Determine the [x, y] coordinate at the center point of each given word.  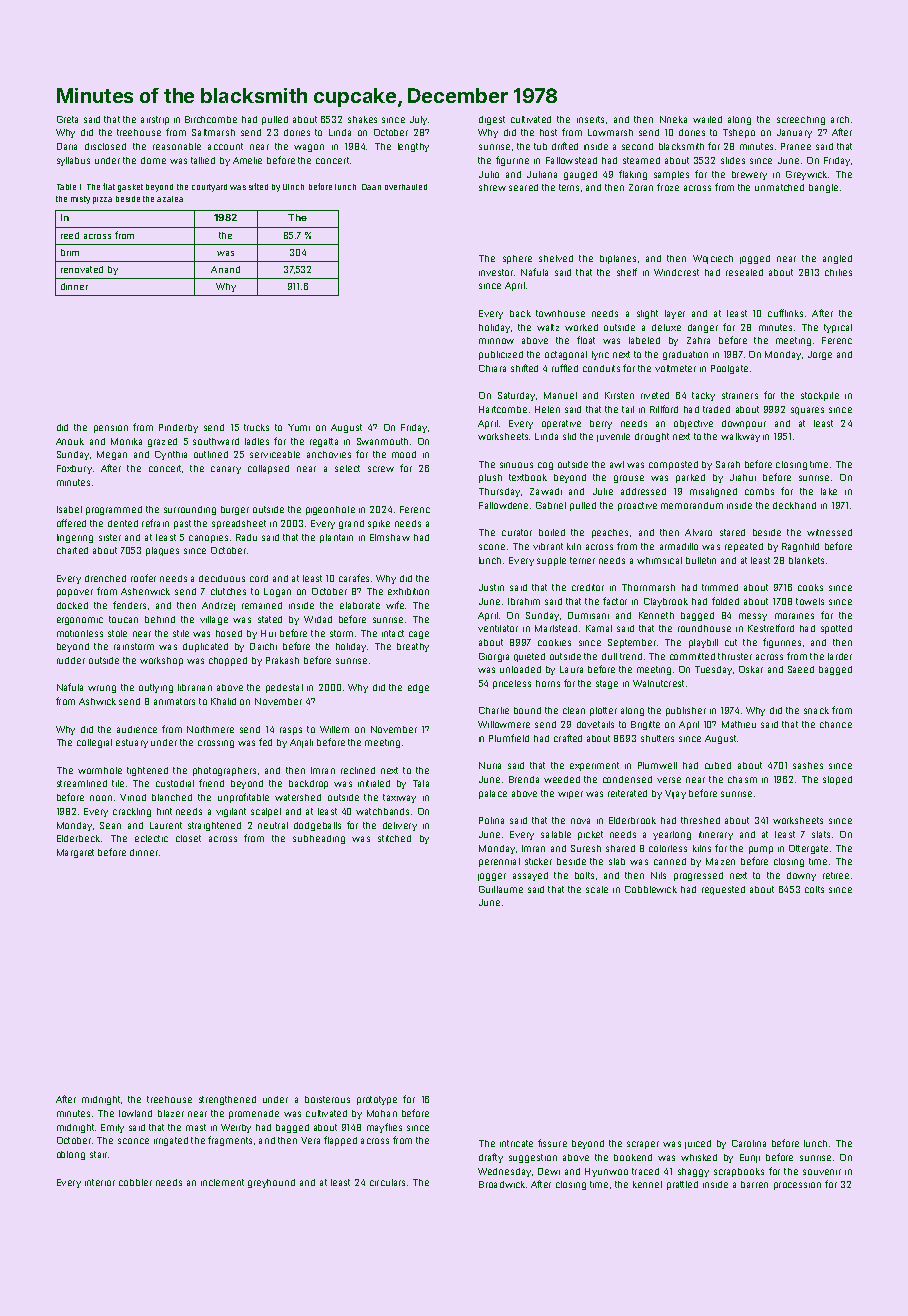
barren [754, 1184]
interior [100, 1182]
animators [174, 701]
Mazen [720, 861]
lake [829, 491]
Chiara [492, 368]
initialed [374, 783]
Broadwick [502, 1184]
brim [70, 252]
